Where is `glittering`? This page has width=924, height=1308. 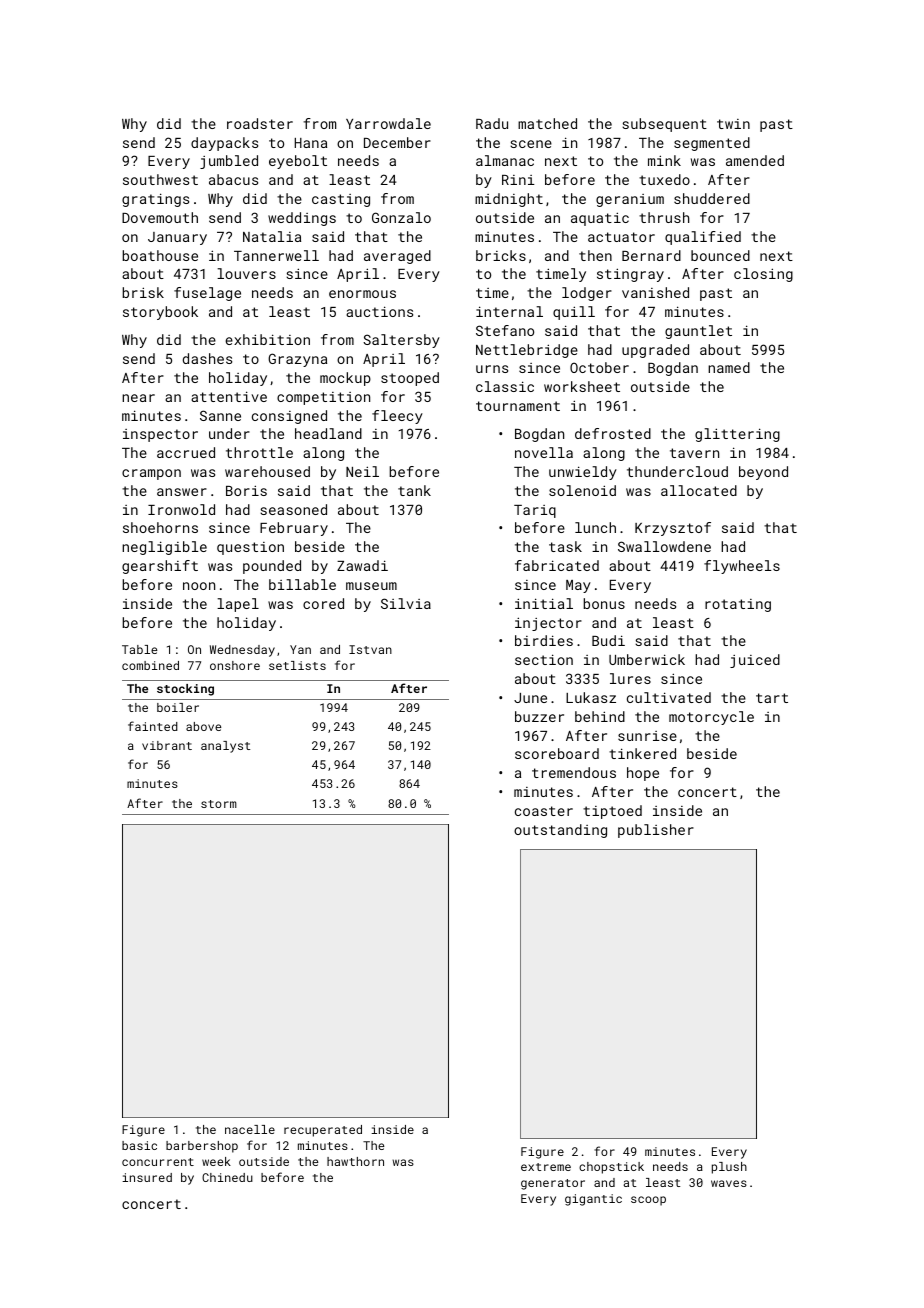 glittering is located at coordinates (737, 435).
